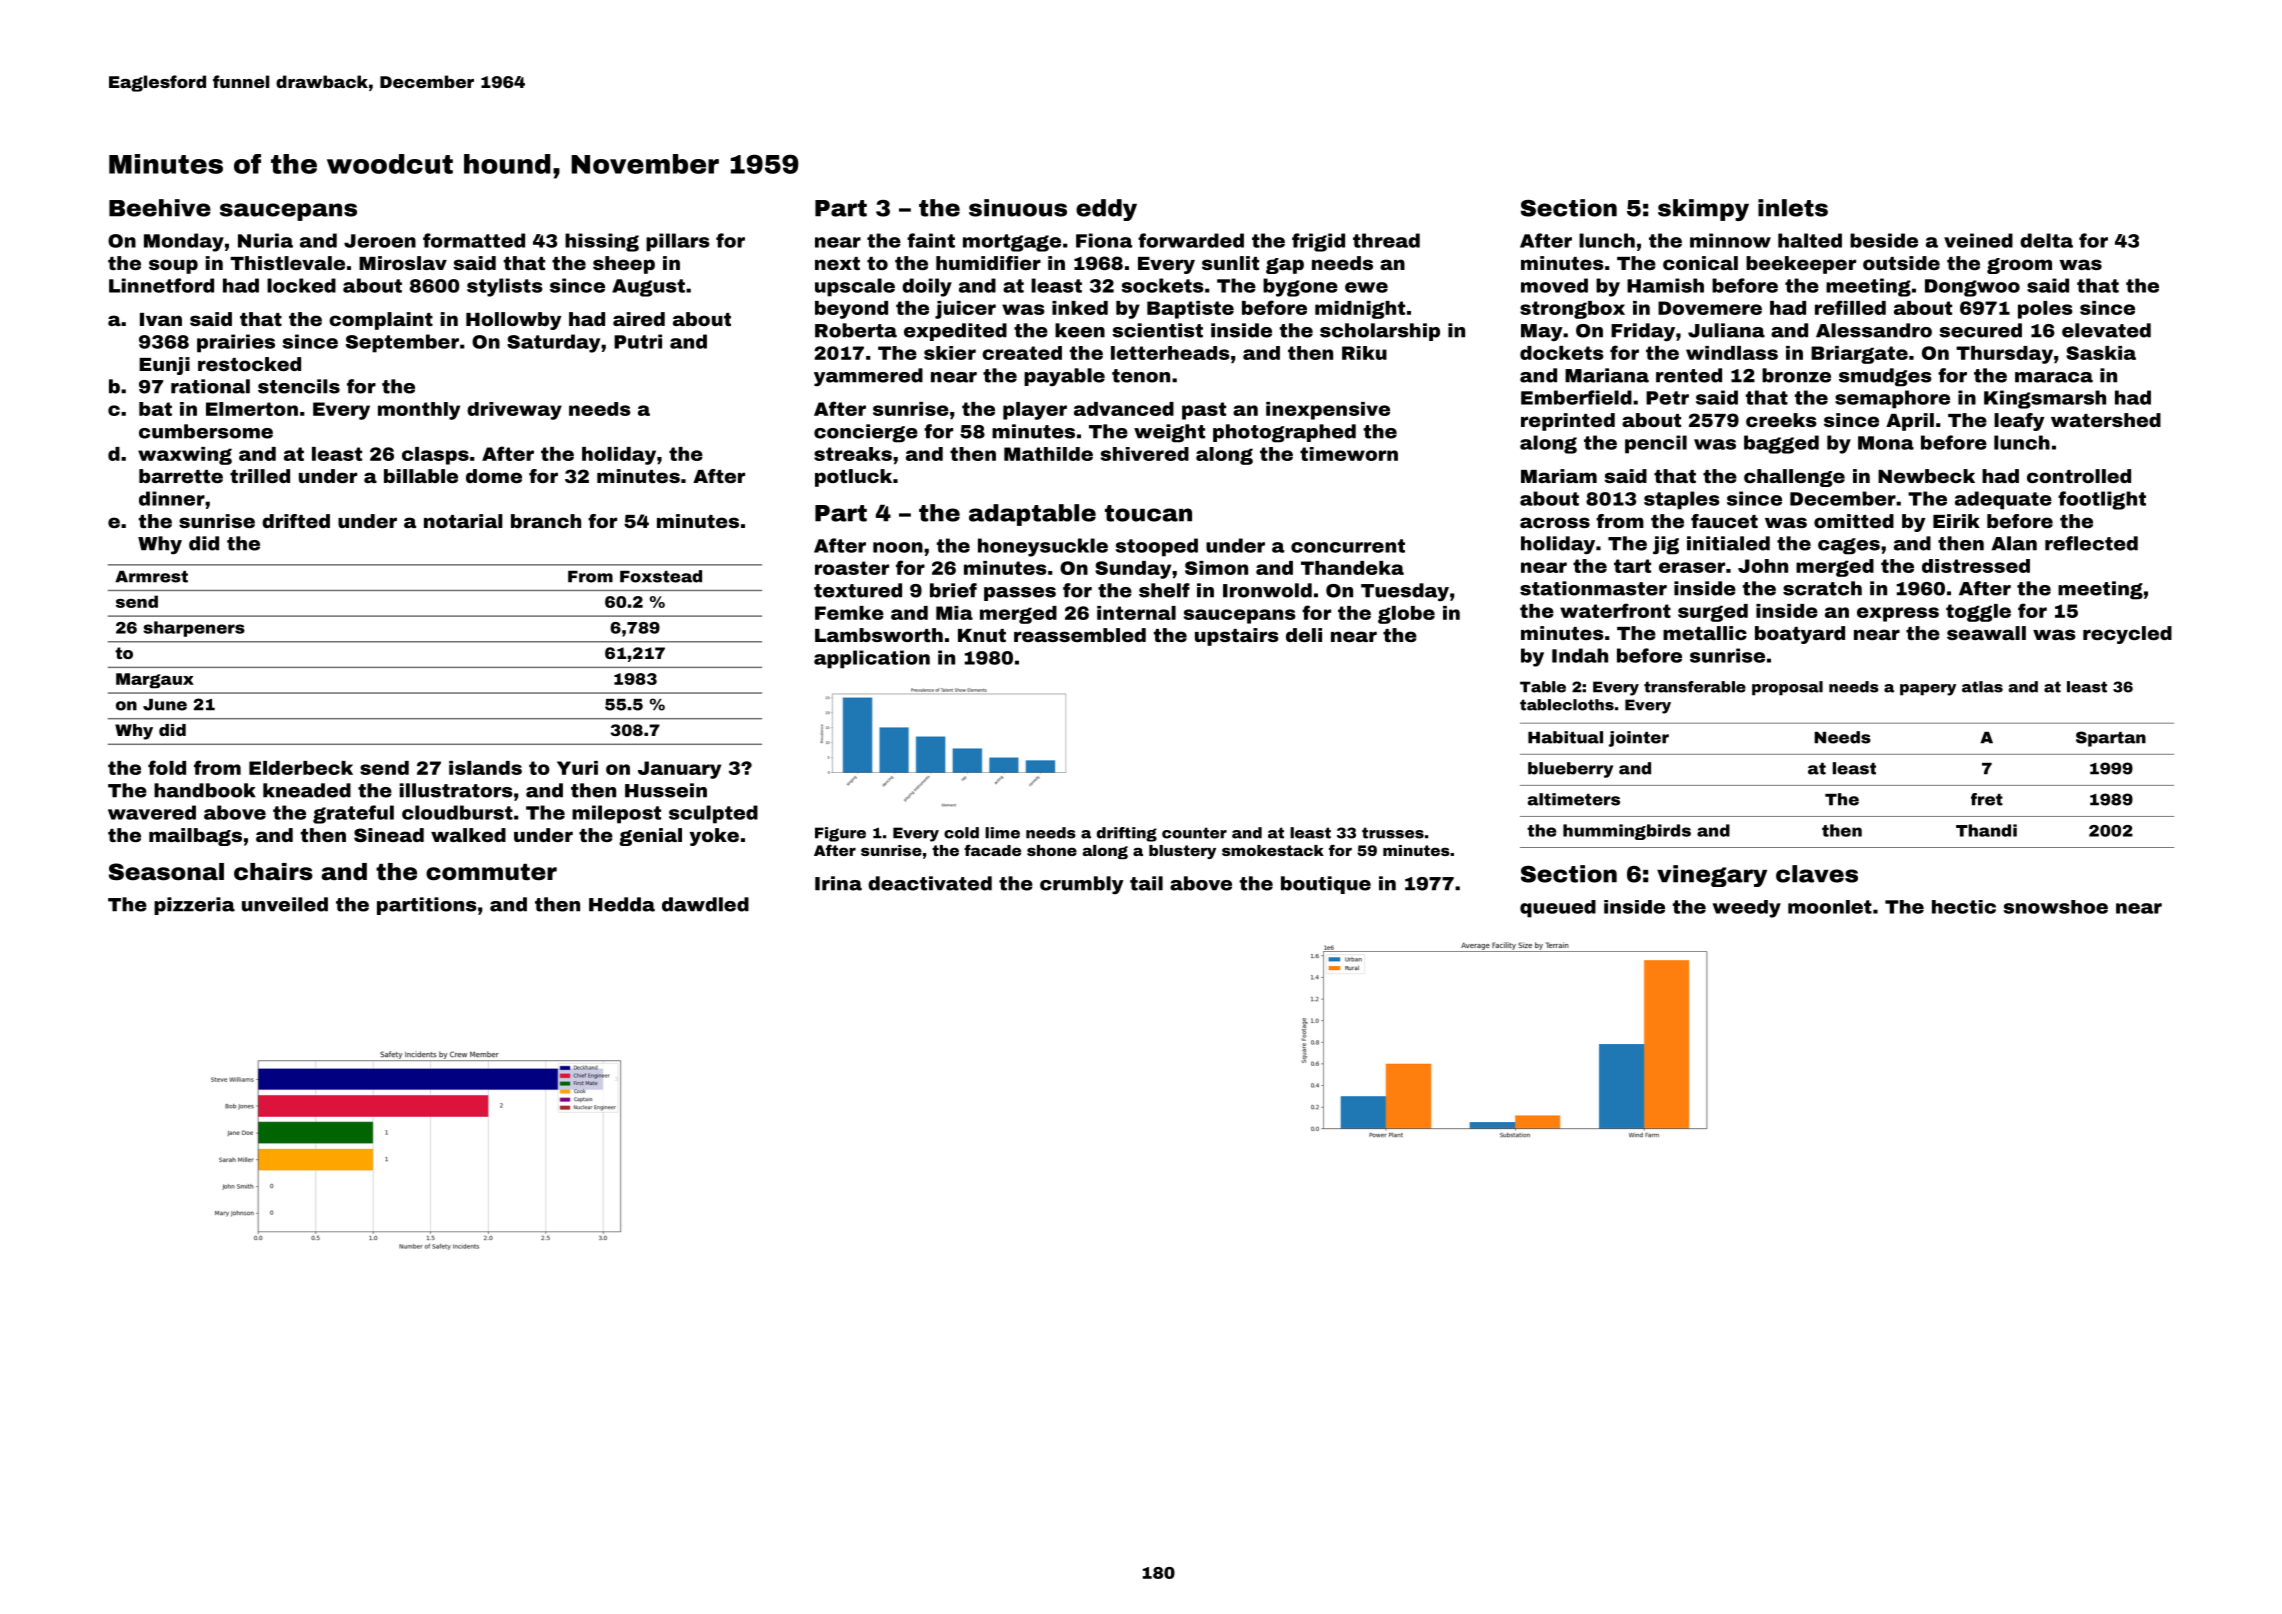 The image size is (2282, 1614). I want to click on Linnetford, so click(161, 285).
